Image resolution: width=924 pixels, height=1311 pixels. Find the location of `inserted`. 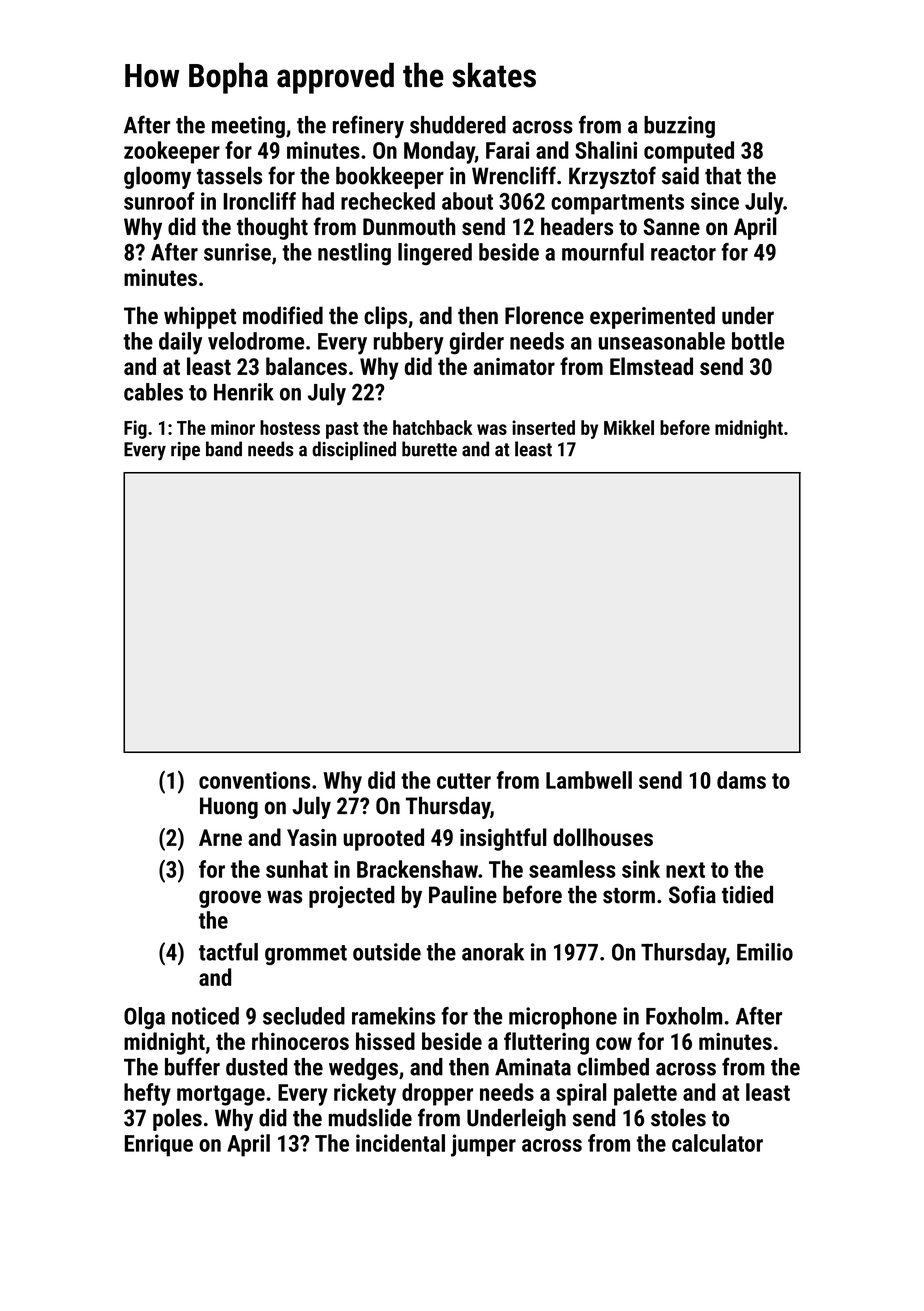

inserted is located at coordinates (543, 427).
